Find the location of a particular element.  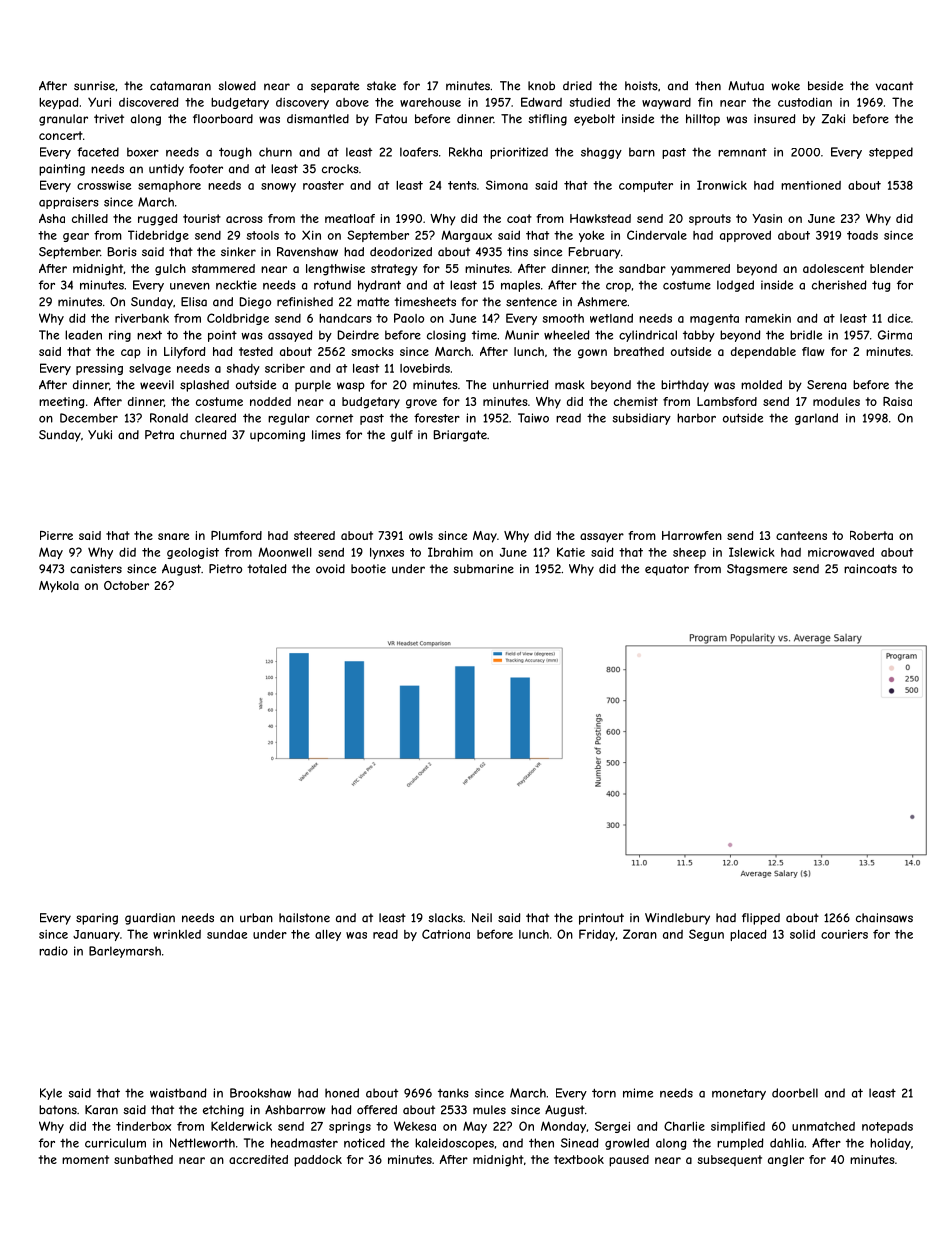

couriers is located at coordinates (844, 934).
